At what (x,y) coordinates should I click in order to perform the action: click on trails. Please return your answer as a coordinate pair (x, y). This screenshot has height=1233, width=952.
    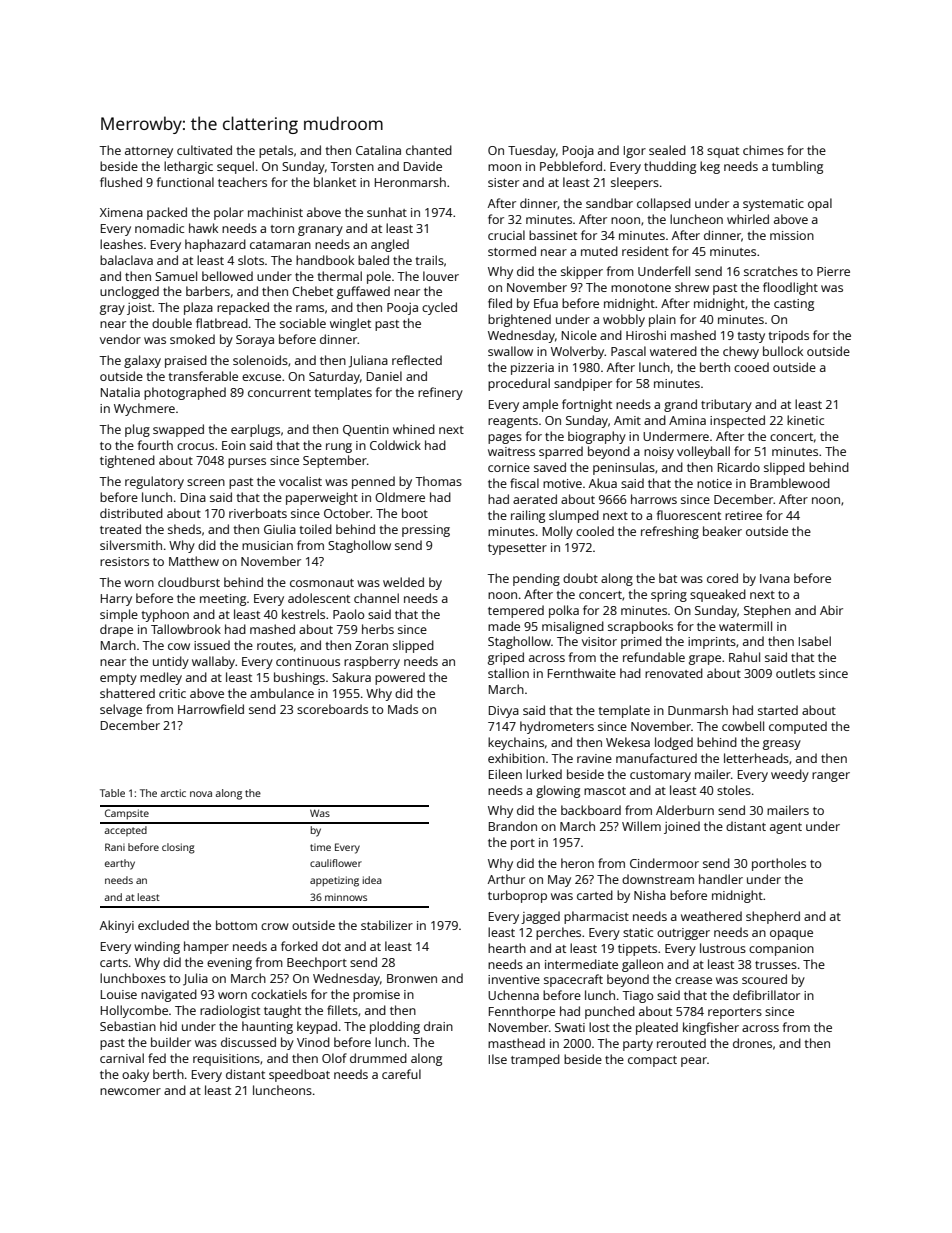
    Looking at the image, I should click on (430, 260).
